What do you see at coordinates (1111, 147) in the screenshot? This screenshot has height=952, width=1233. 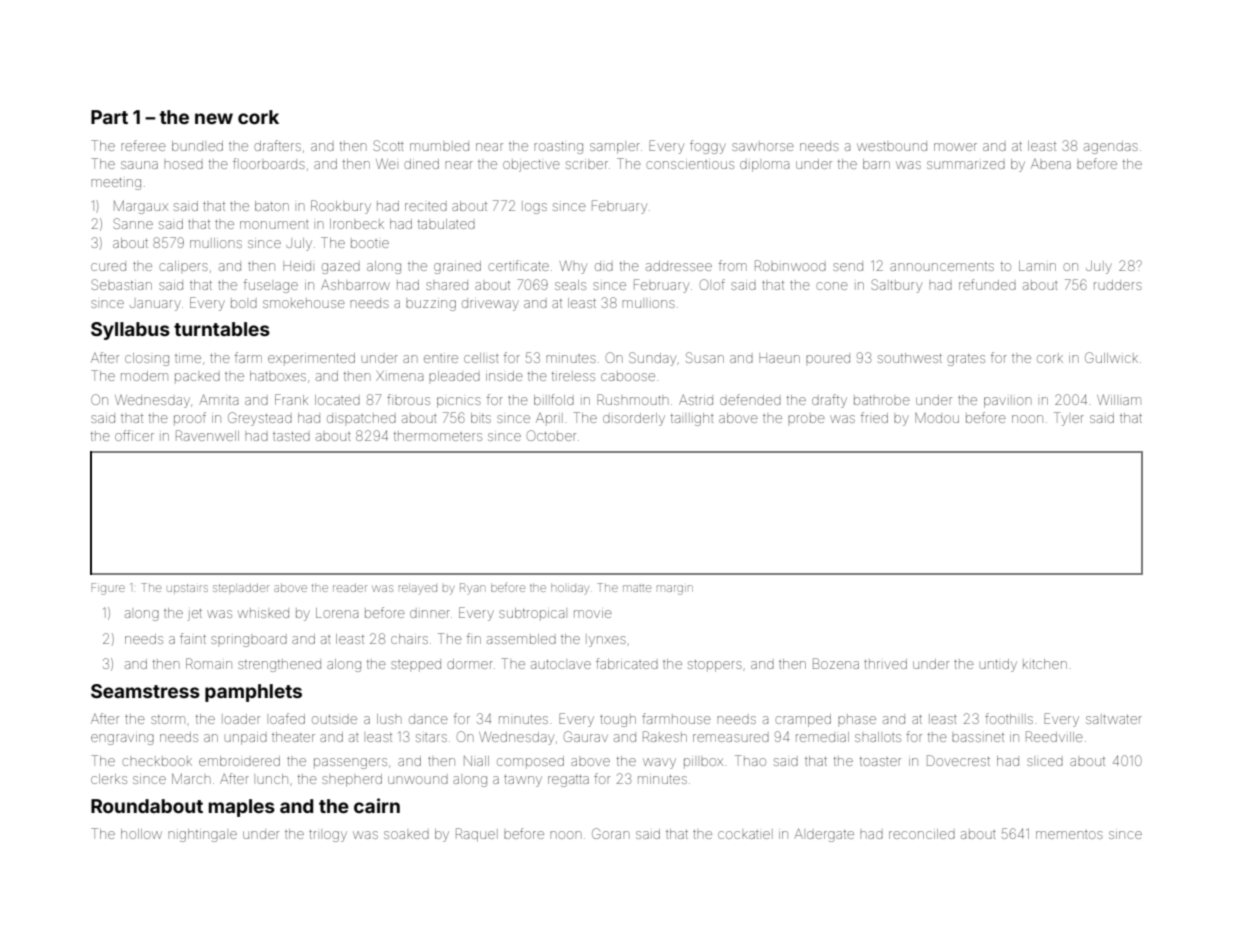 I see `agendas` at bounding box center [1111, 147].
